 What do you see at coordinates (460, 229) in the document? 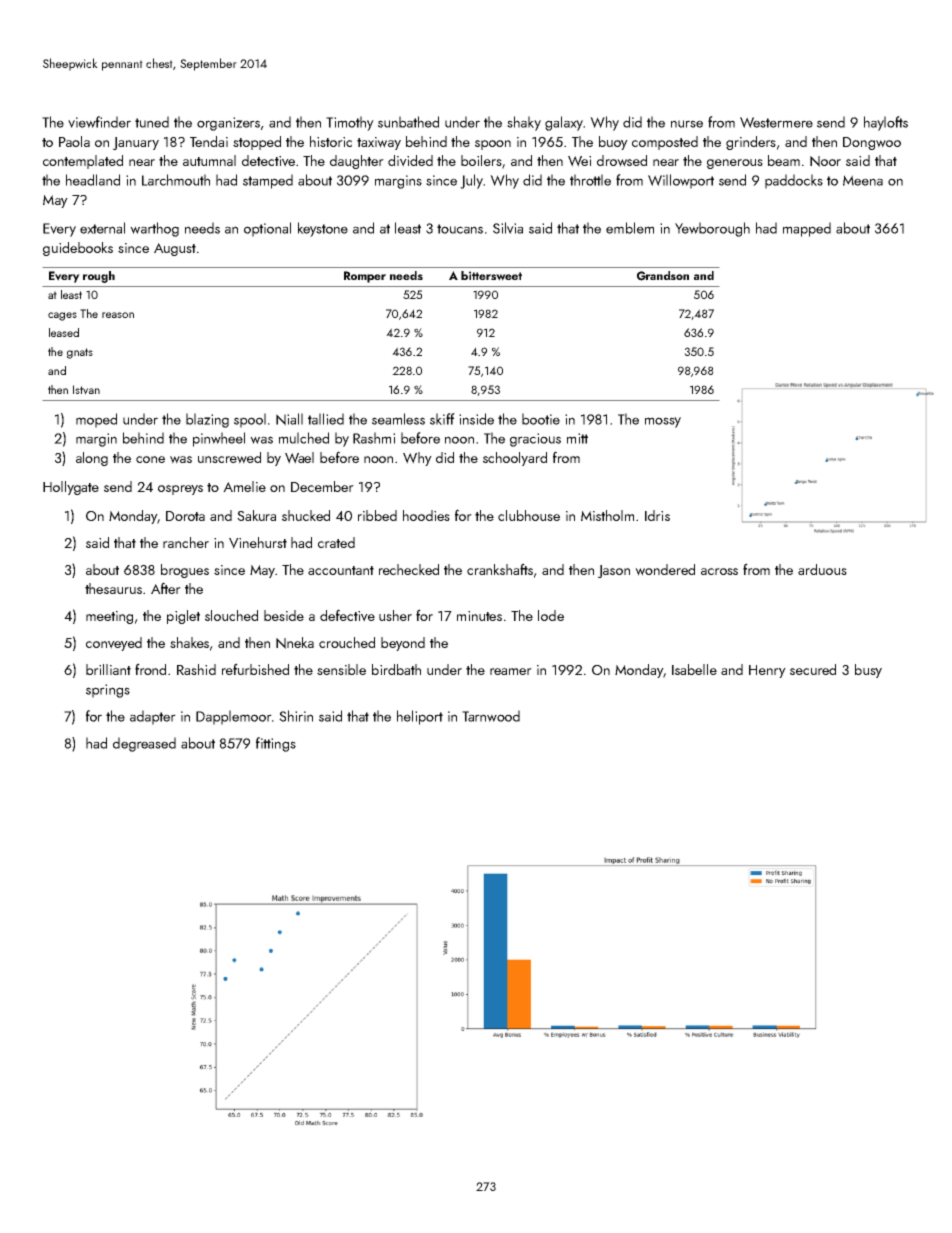
I see `toucans` at bounding box center [460, 229].
